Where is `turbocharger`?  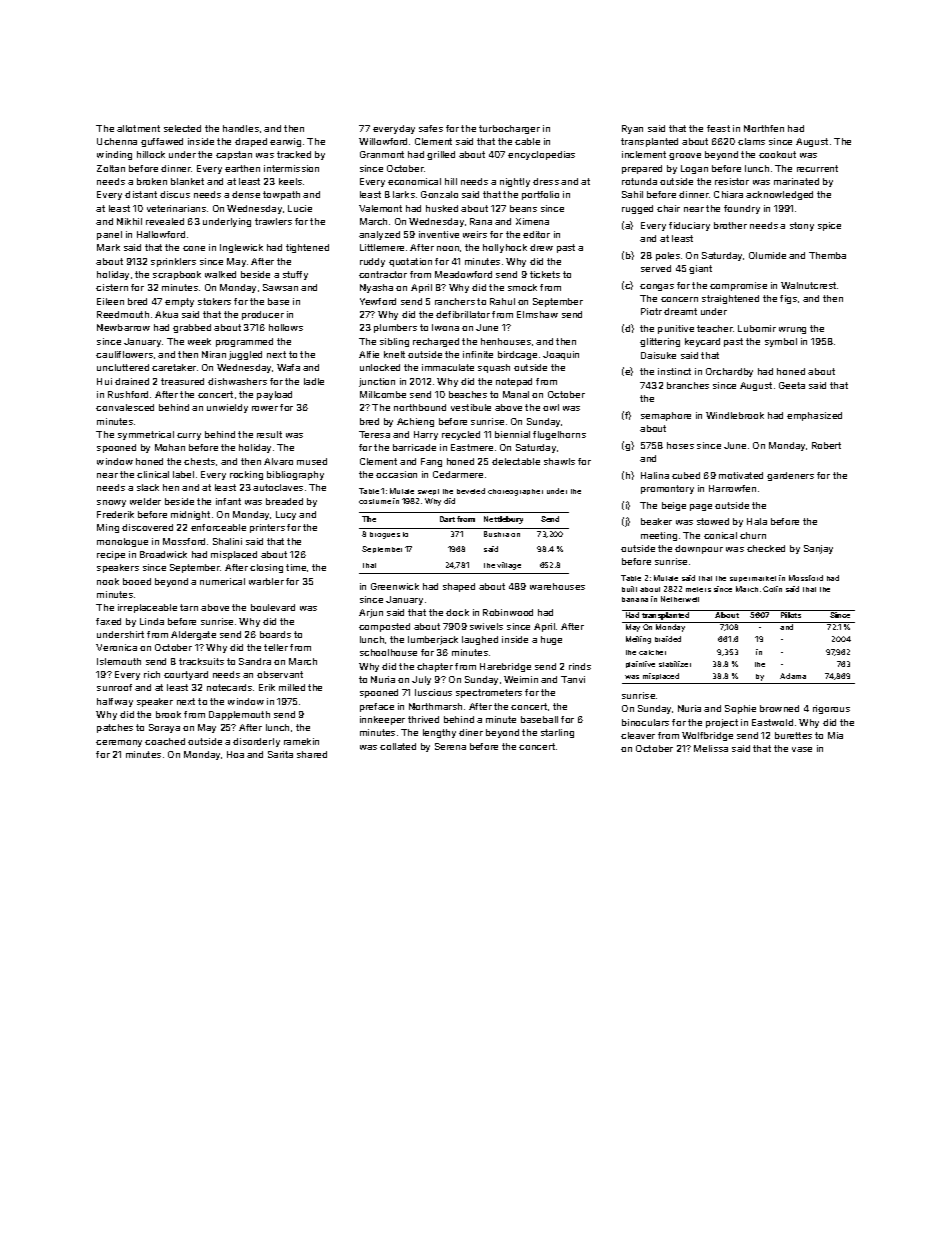 turbocharger is located at coordinates (509, 129).
